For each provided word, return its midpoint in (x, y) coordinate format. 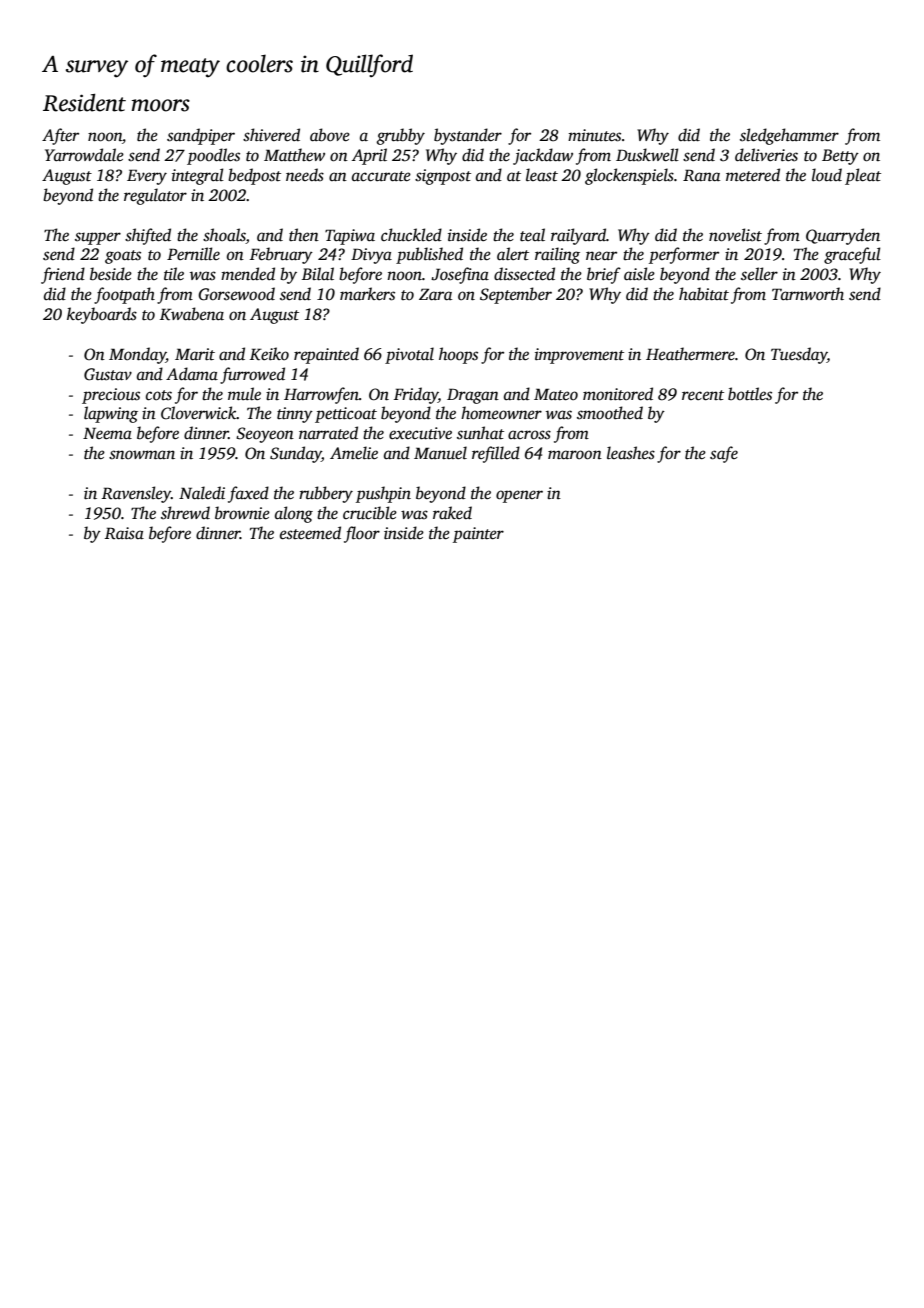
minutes (594, 135)
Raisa (124, 533)
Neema (107, 433)
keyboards (102, 315)
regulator (155, 196)
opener (519, 496)
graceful (852, 255)
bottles (750, 394)
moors (161, 105)
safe (724, 454)
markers (367, 294)
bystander (468, 136)
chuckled (411, 235)
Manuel (440, 453)
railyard (578, 236)
